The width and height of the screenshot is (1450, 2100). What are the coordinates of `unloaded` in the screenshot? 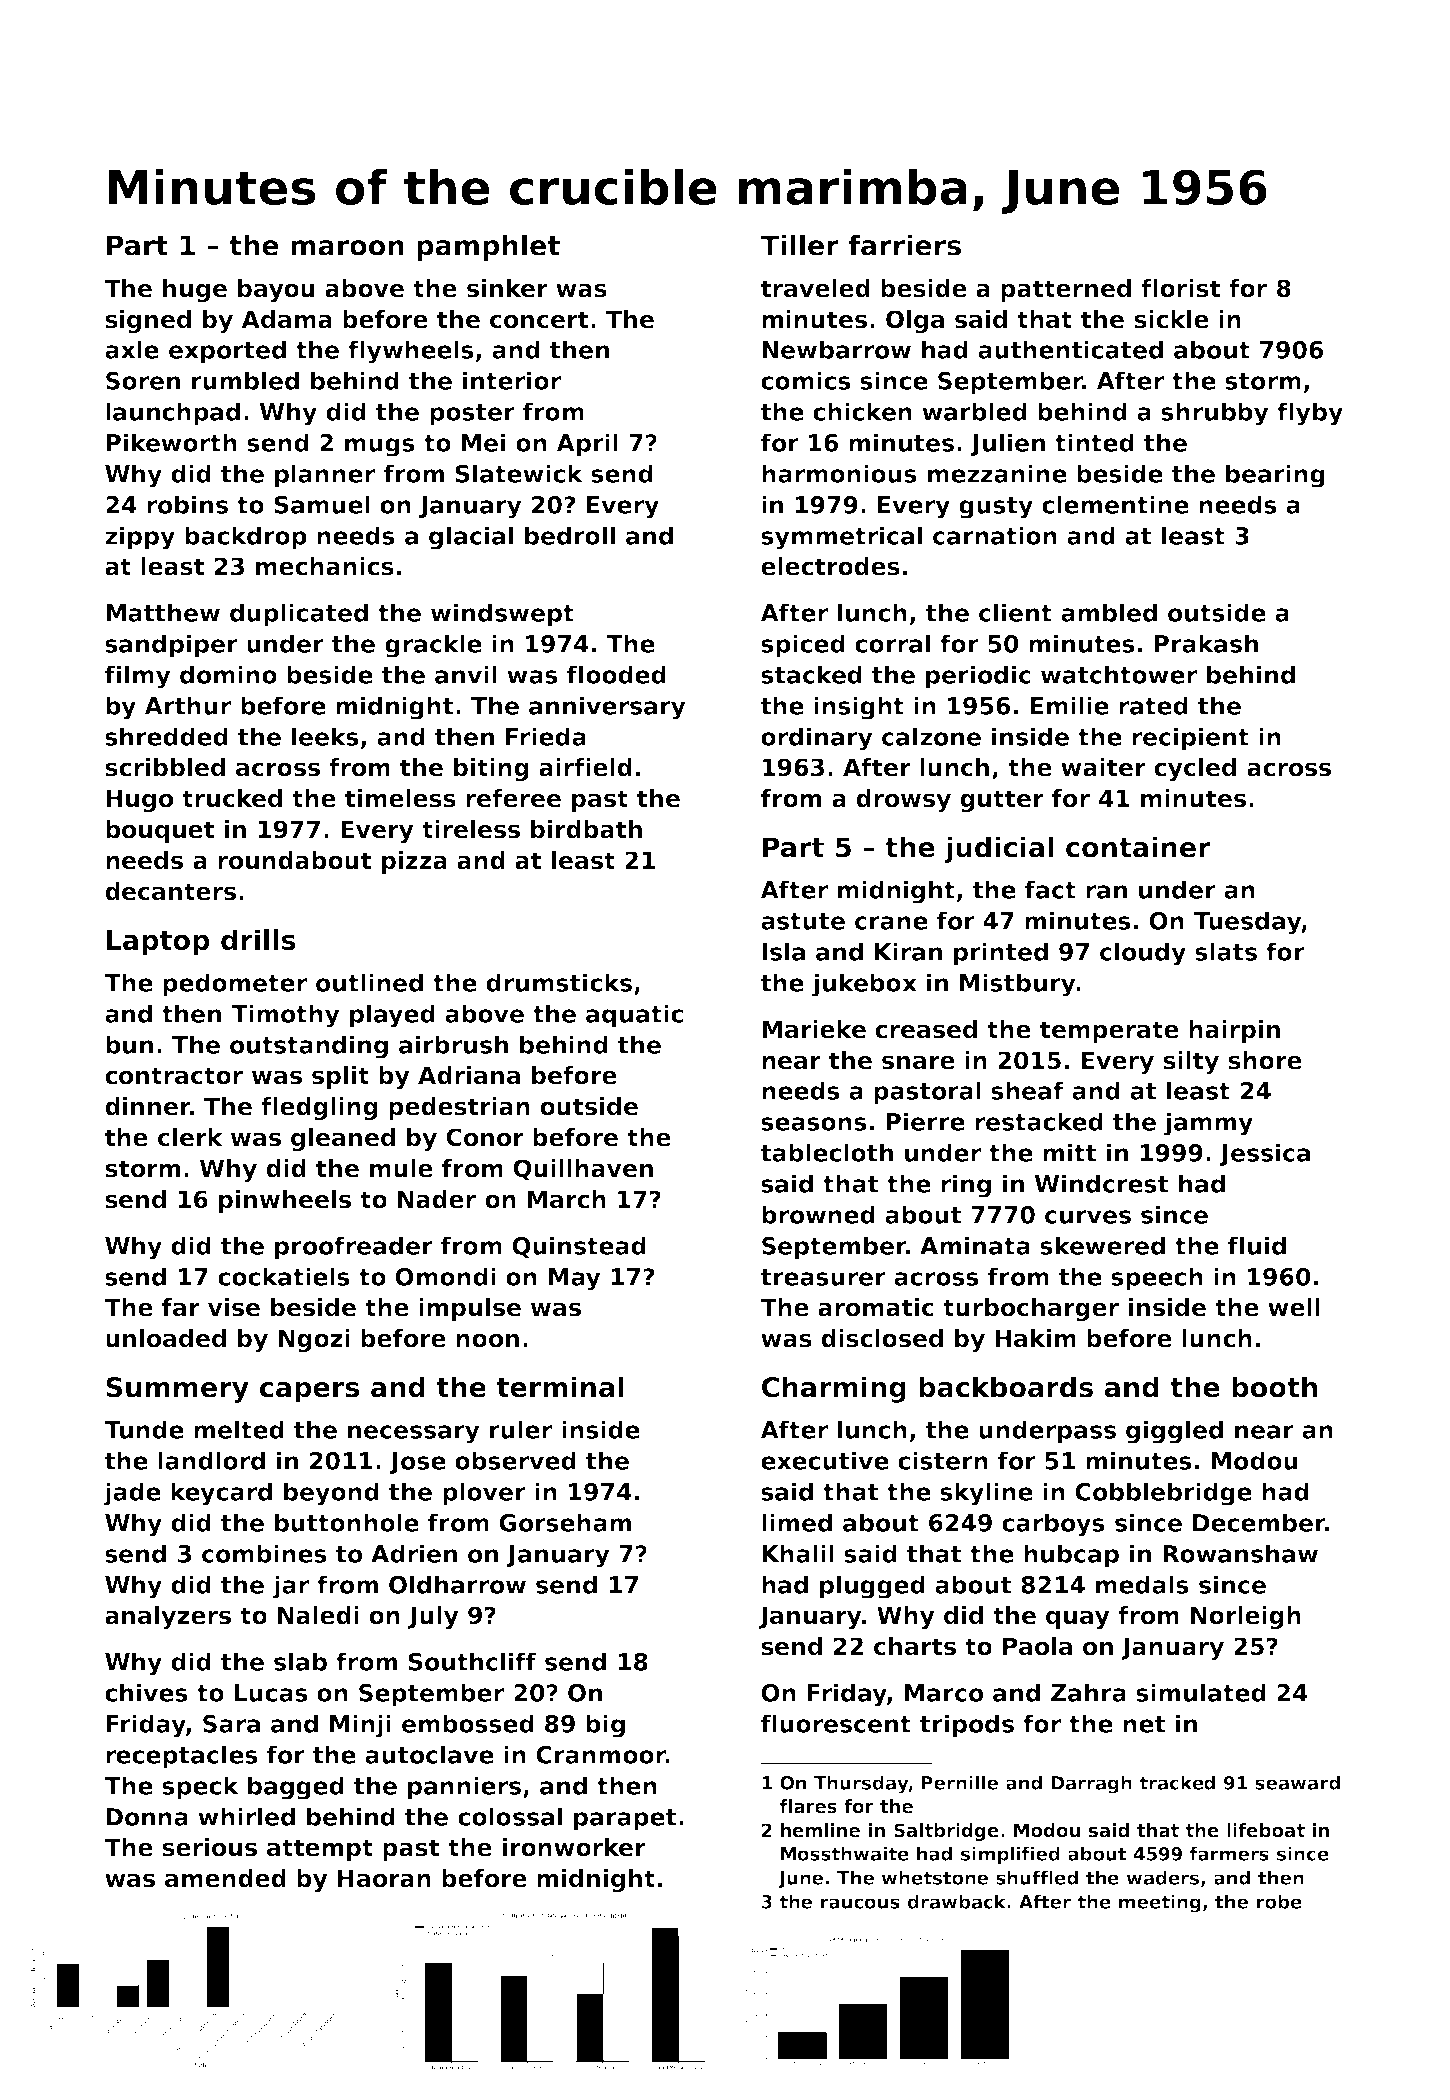 It's located at (166, 1338).
